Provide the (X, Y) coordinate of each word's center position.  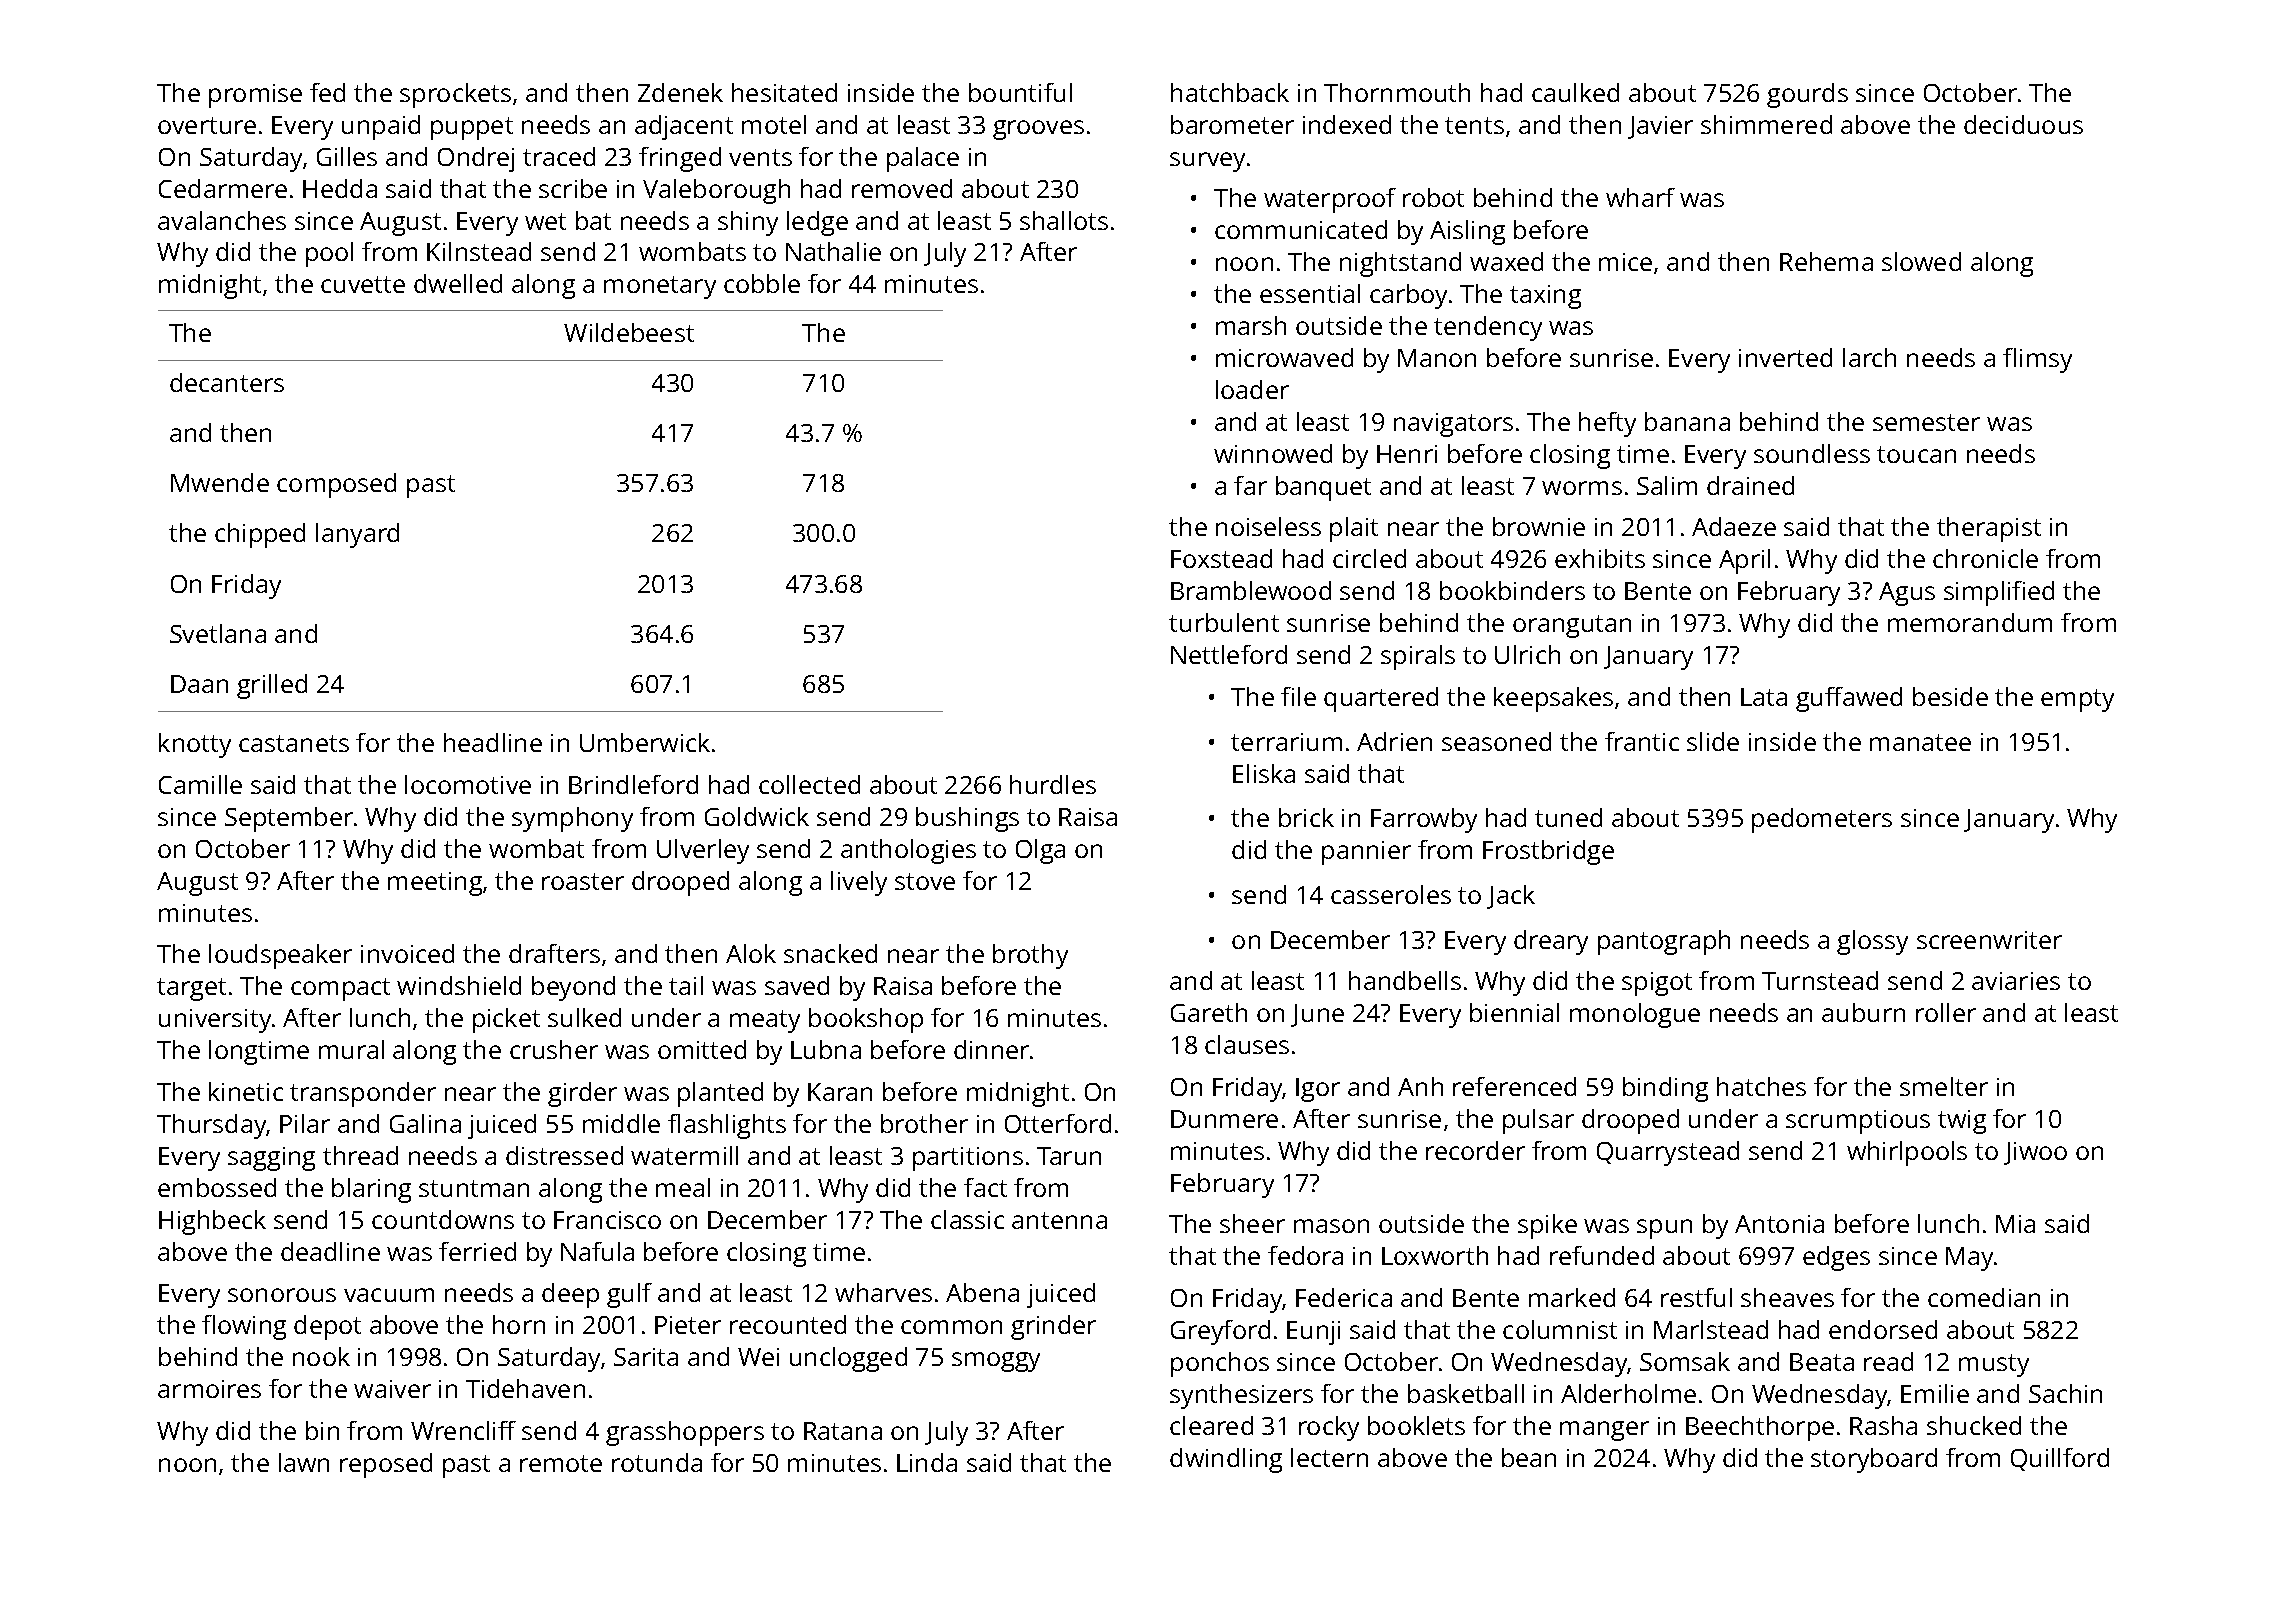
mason (1331, 1226)
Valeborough (716, 191)
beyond (573, 988)
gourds (1807, 95)
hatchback (1230, 92)
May (1969, 1259)
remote (561, 1463)
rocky (1329, 1428)
